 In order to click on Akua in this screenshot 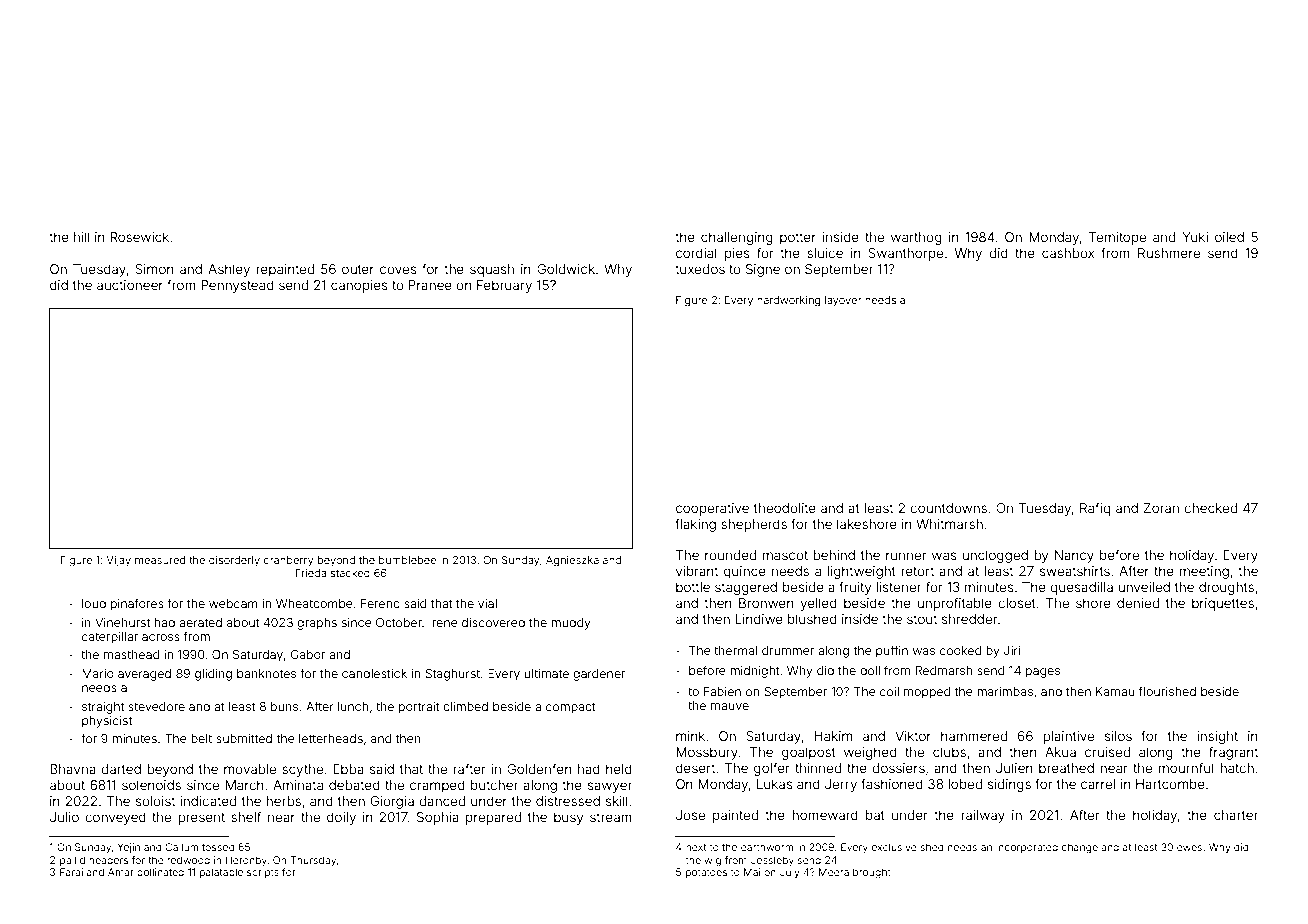, I will do `click(1060, 752)`.
